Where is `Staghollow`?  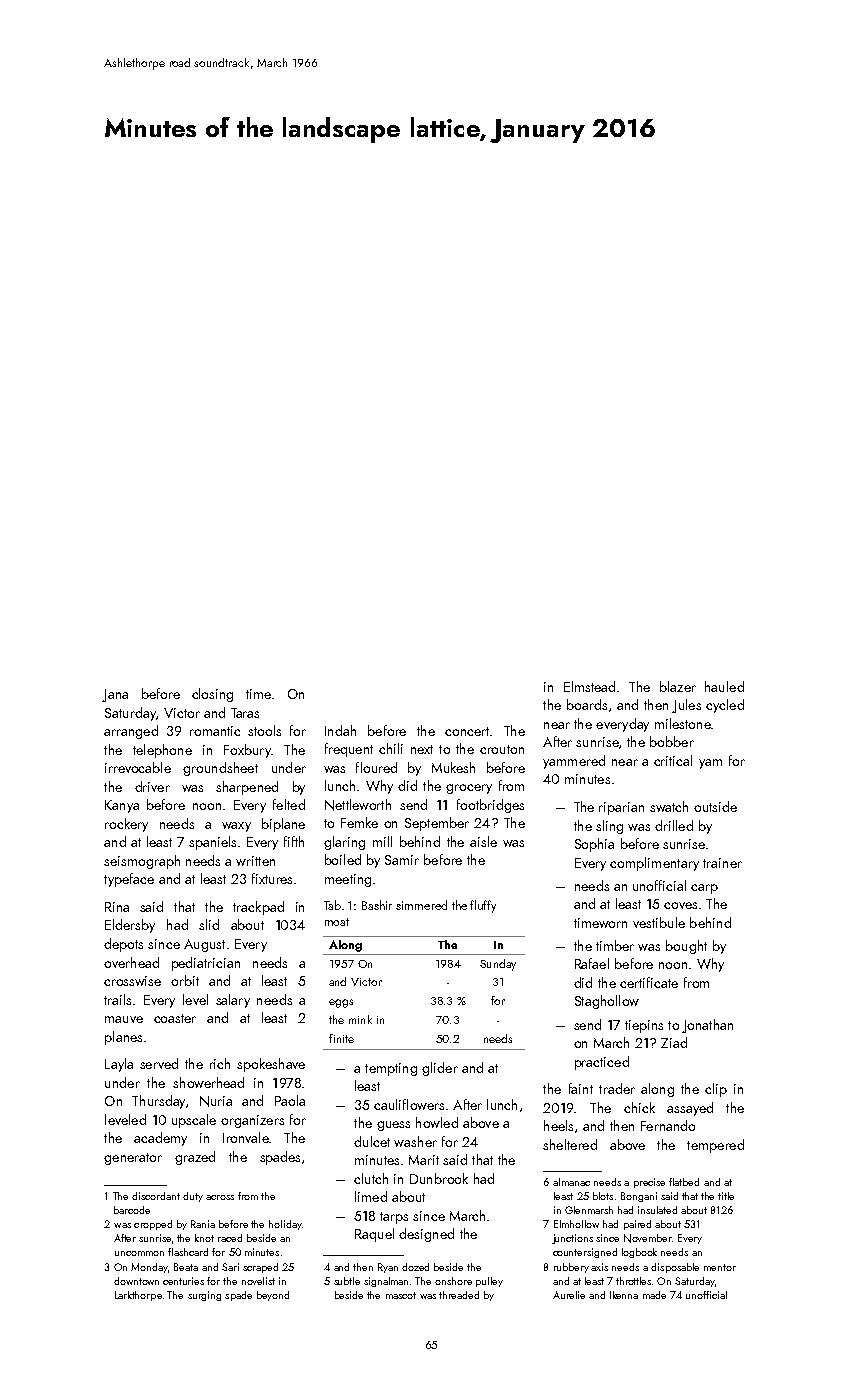
Staghollow is located at coordinates (607, 1002).
